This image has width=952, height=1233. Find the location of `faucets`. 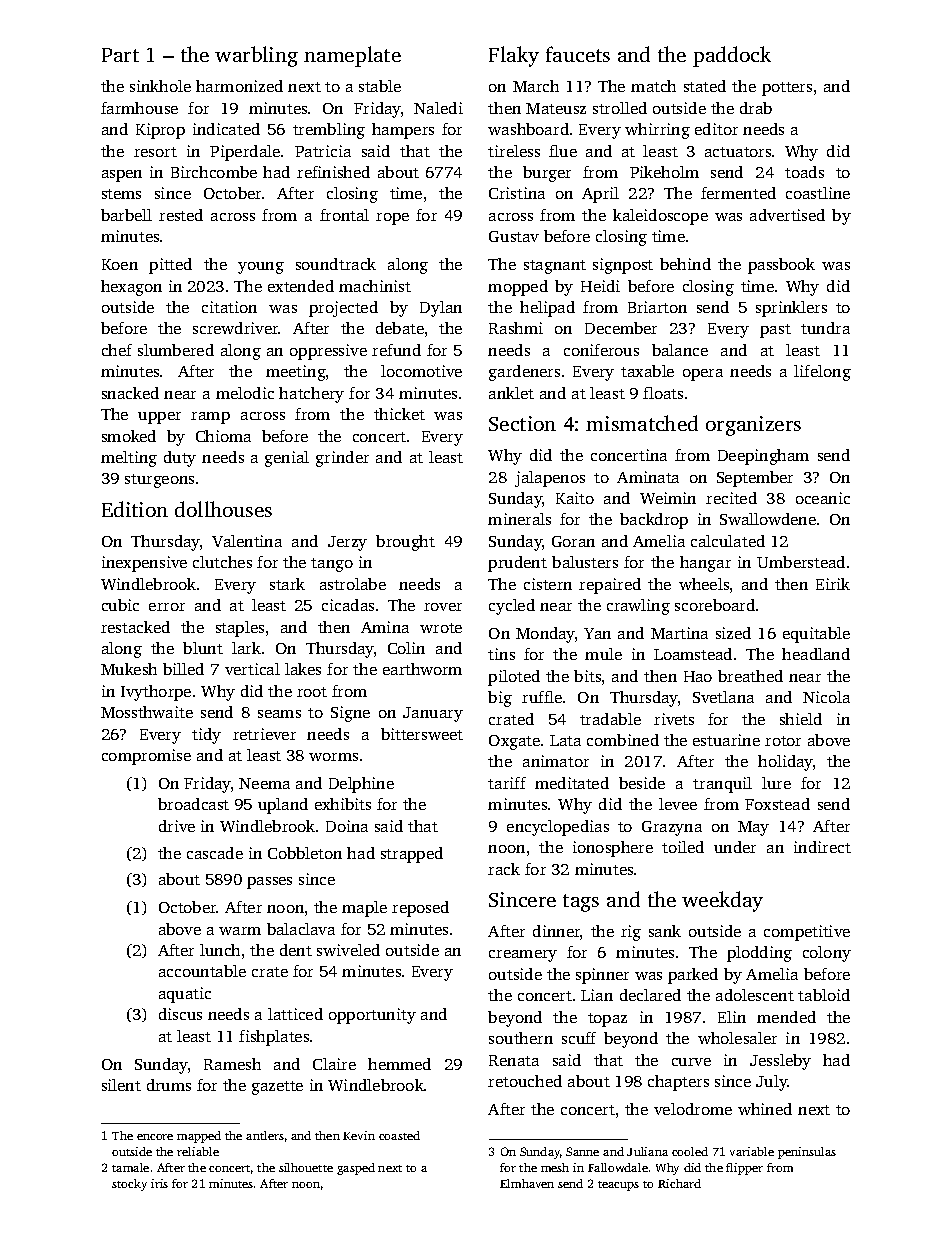

faucets is located at coordinates (578, 54).
